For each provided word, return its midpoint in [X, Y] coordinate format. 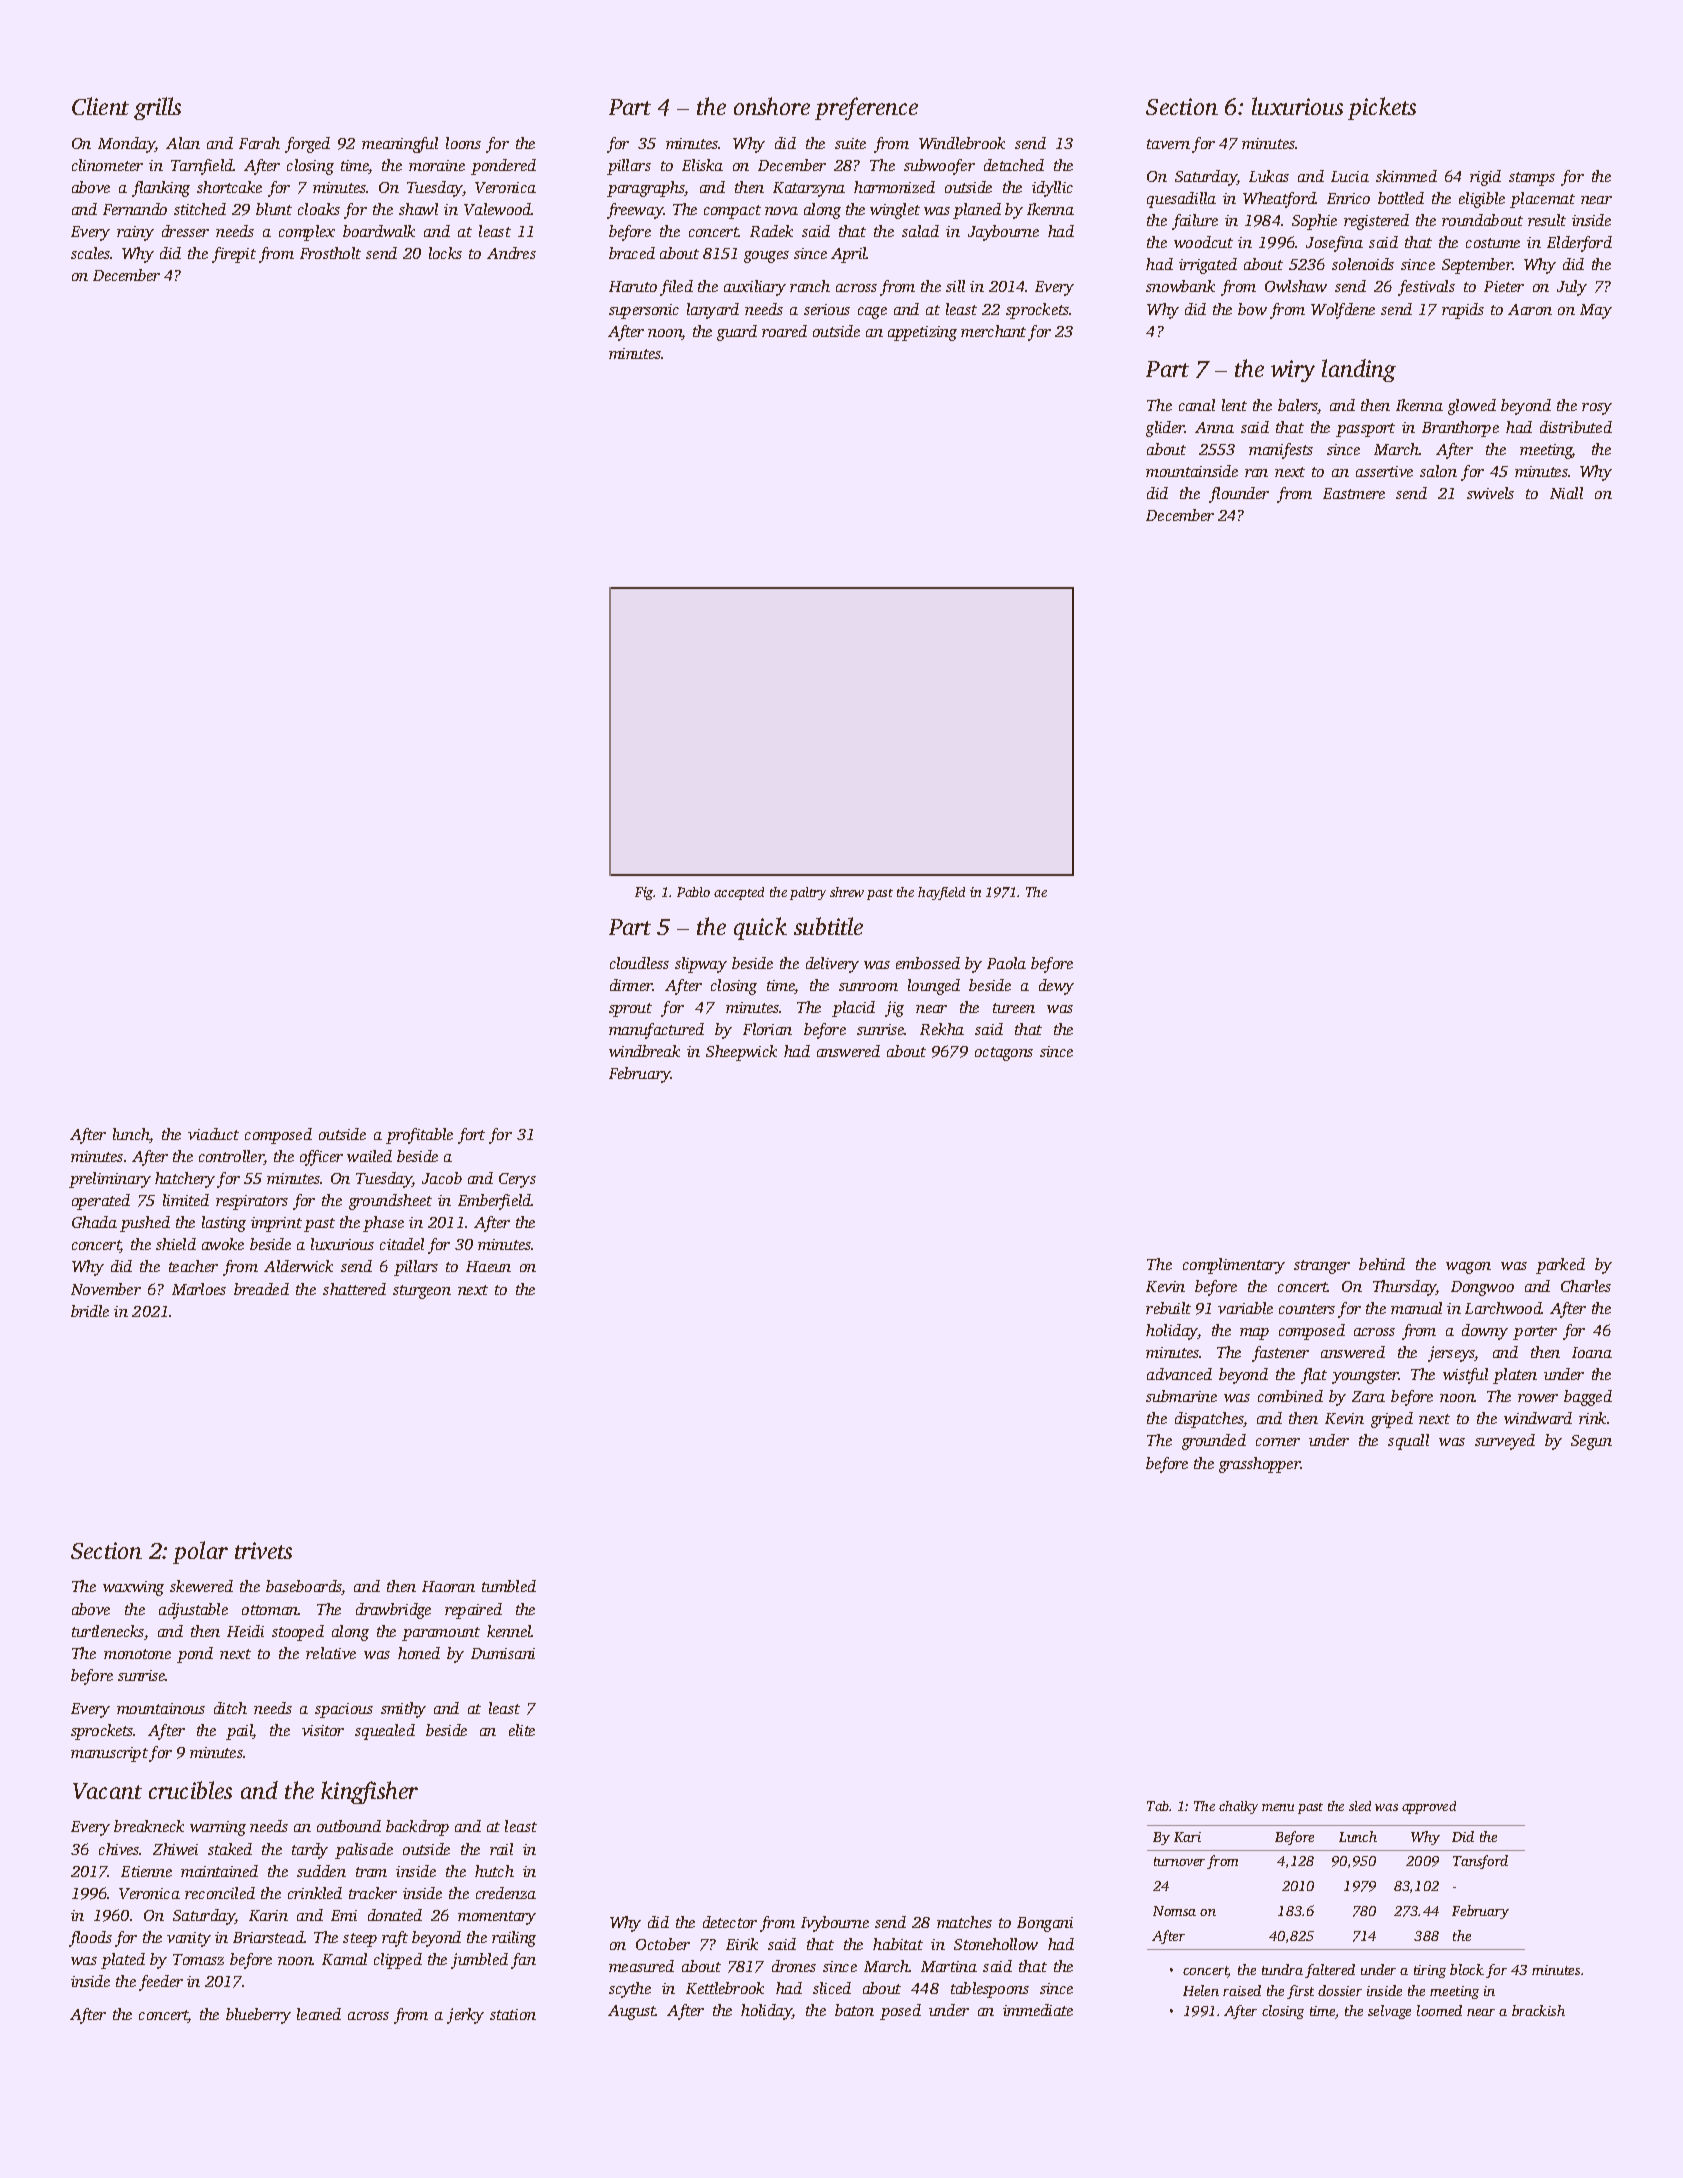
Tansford [1480, 1862]
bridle [90, 1311]
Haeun [488, 1266]
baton [854, 2010]
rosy [1597, 409]
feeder [161, 1983]
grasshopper [1260, 1465]
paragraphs [646, 189]
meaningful [400, 145]
